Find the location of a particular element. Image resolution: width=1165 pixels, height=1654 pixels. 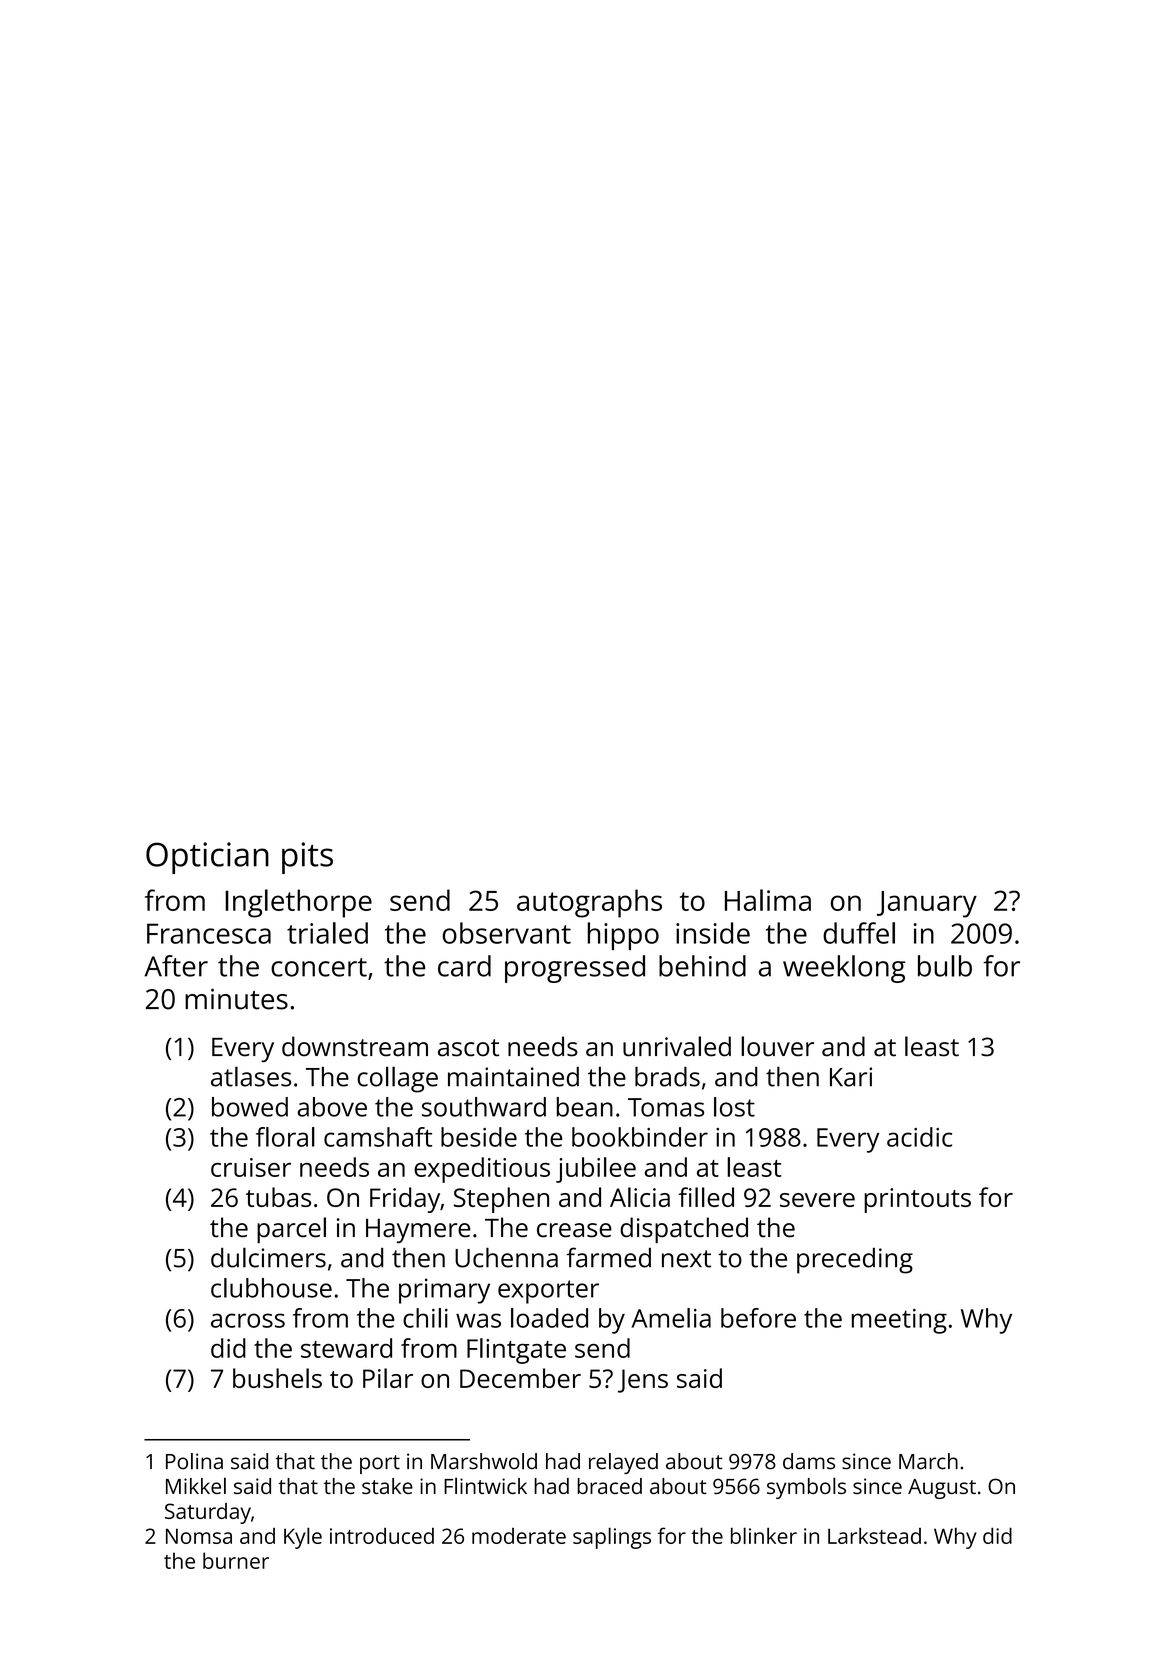

introduced is located at coordinates (382, 1536).
